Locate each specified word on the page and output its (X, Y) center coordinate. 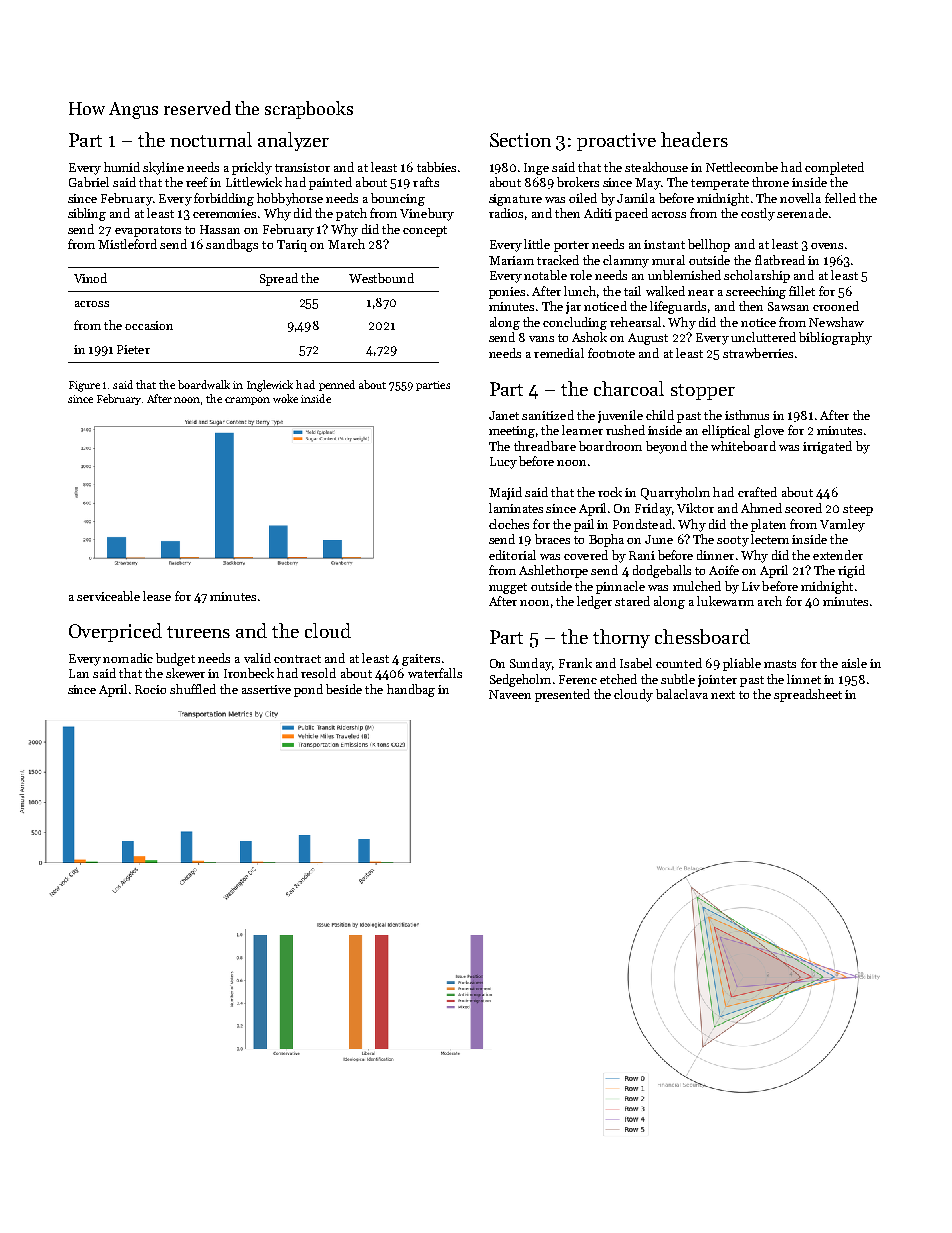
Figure (84, 386)
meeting (512, 432)
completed (834, 168)
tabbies (436, 167)
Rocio (150, 689)
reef (197, 182)
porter (571, 246)
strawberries (758, 353)
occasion (149, 325)
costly (758, 214)
